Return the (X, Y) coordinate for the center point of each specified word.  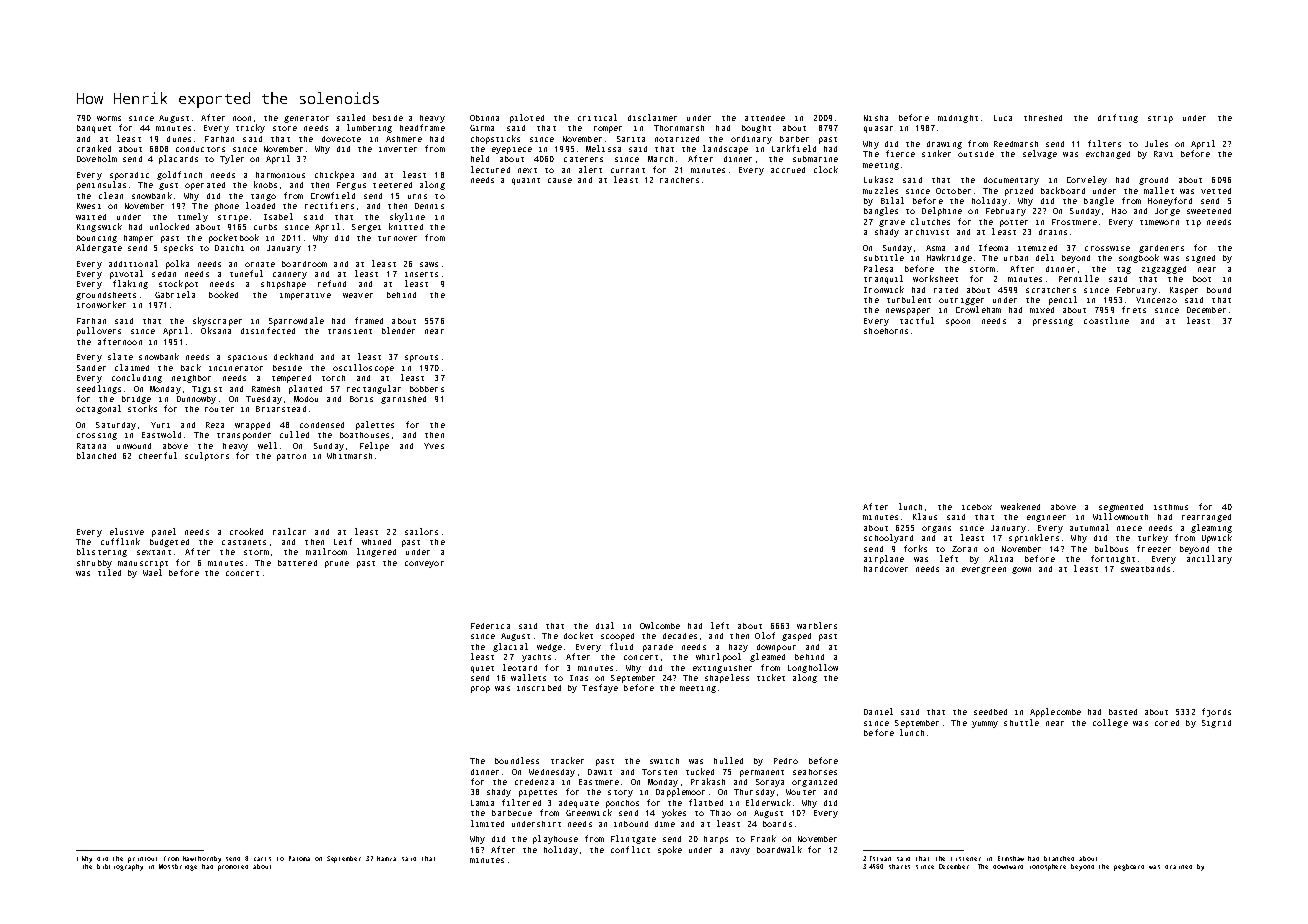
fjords (1216, 712)
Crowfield (333, 195)
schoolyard (888, 538)
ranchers (679, 180)
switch (664, 761)
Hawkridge (949, 258)
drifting (1118, 118)
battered (297, 563)
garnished (403, 400)
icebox (977, 507)
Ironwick (884, 289)
